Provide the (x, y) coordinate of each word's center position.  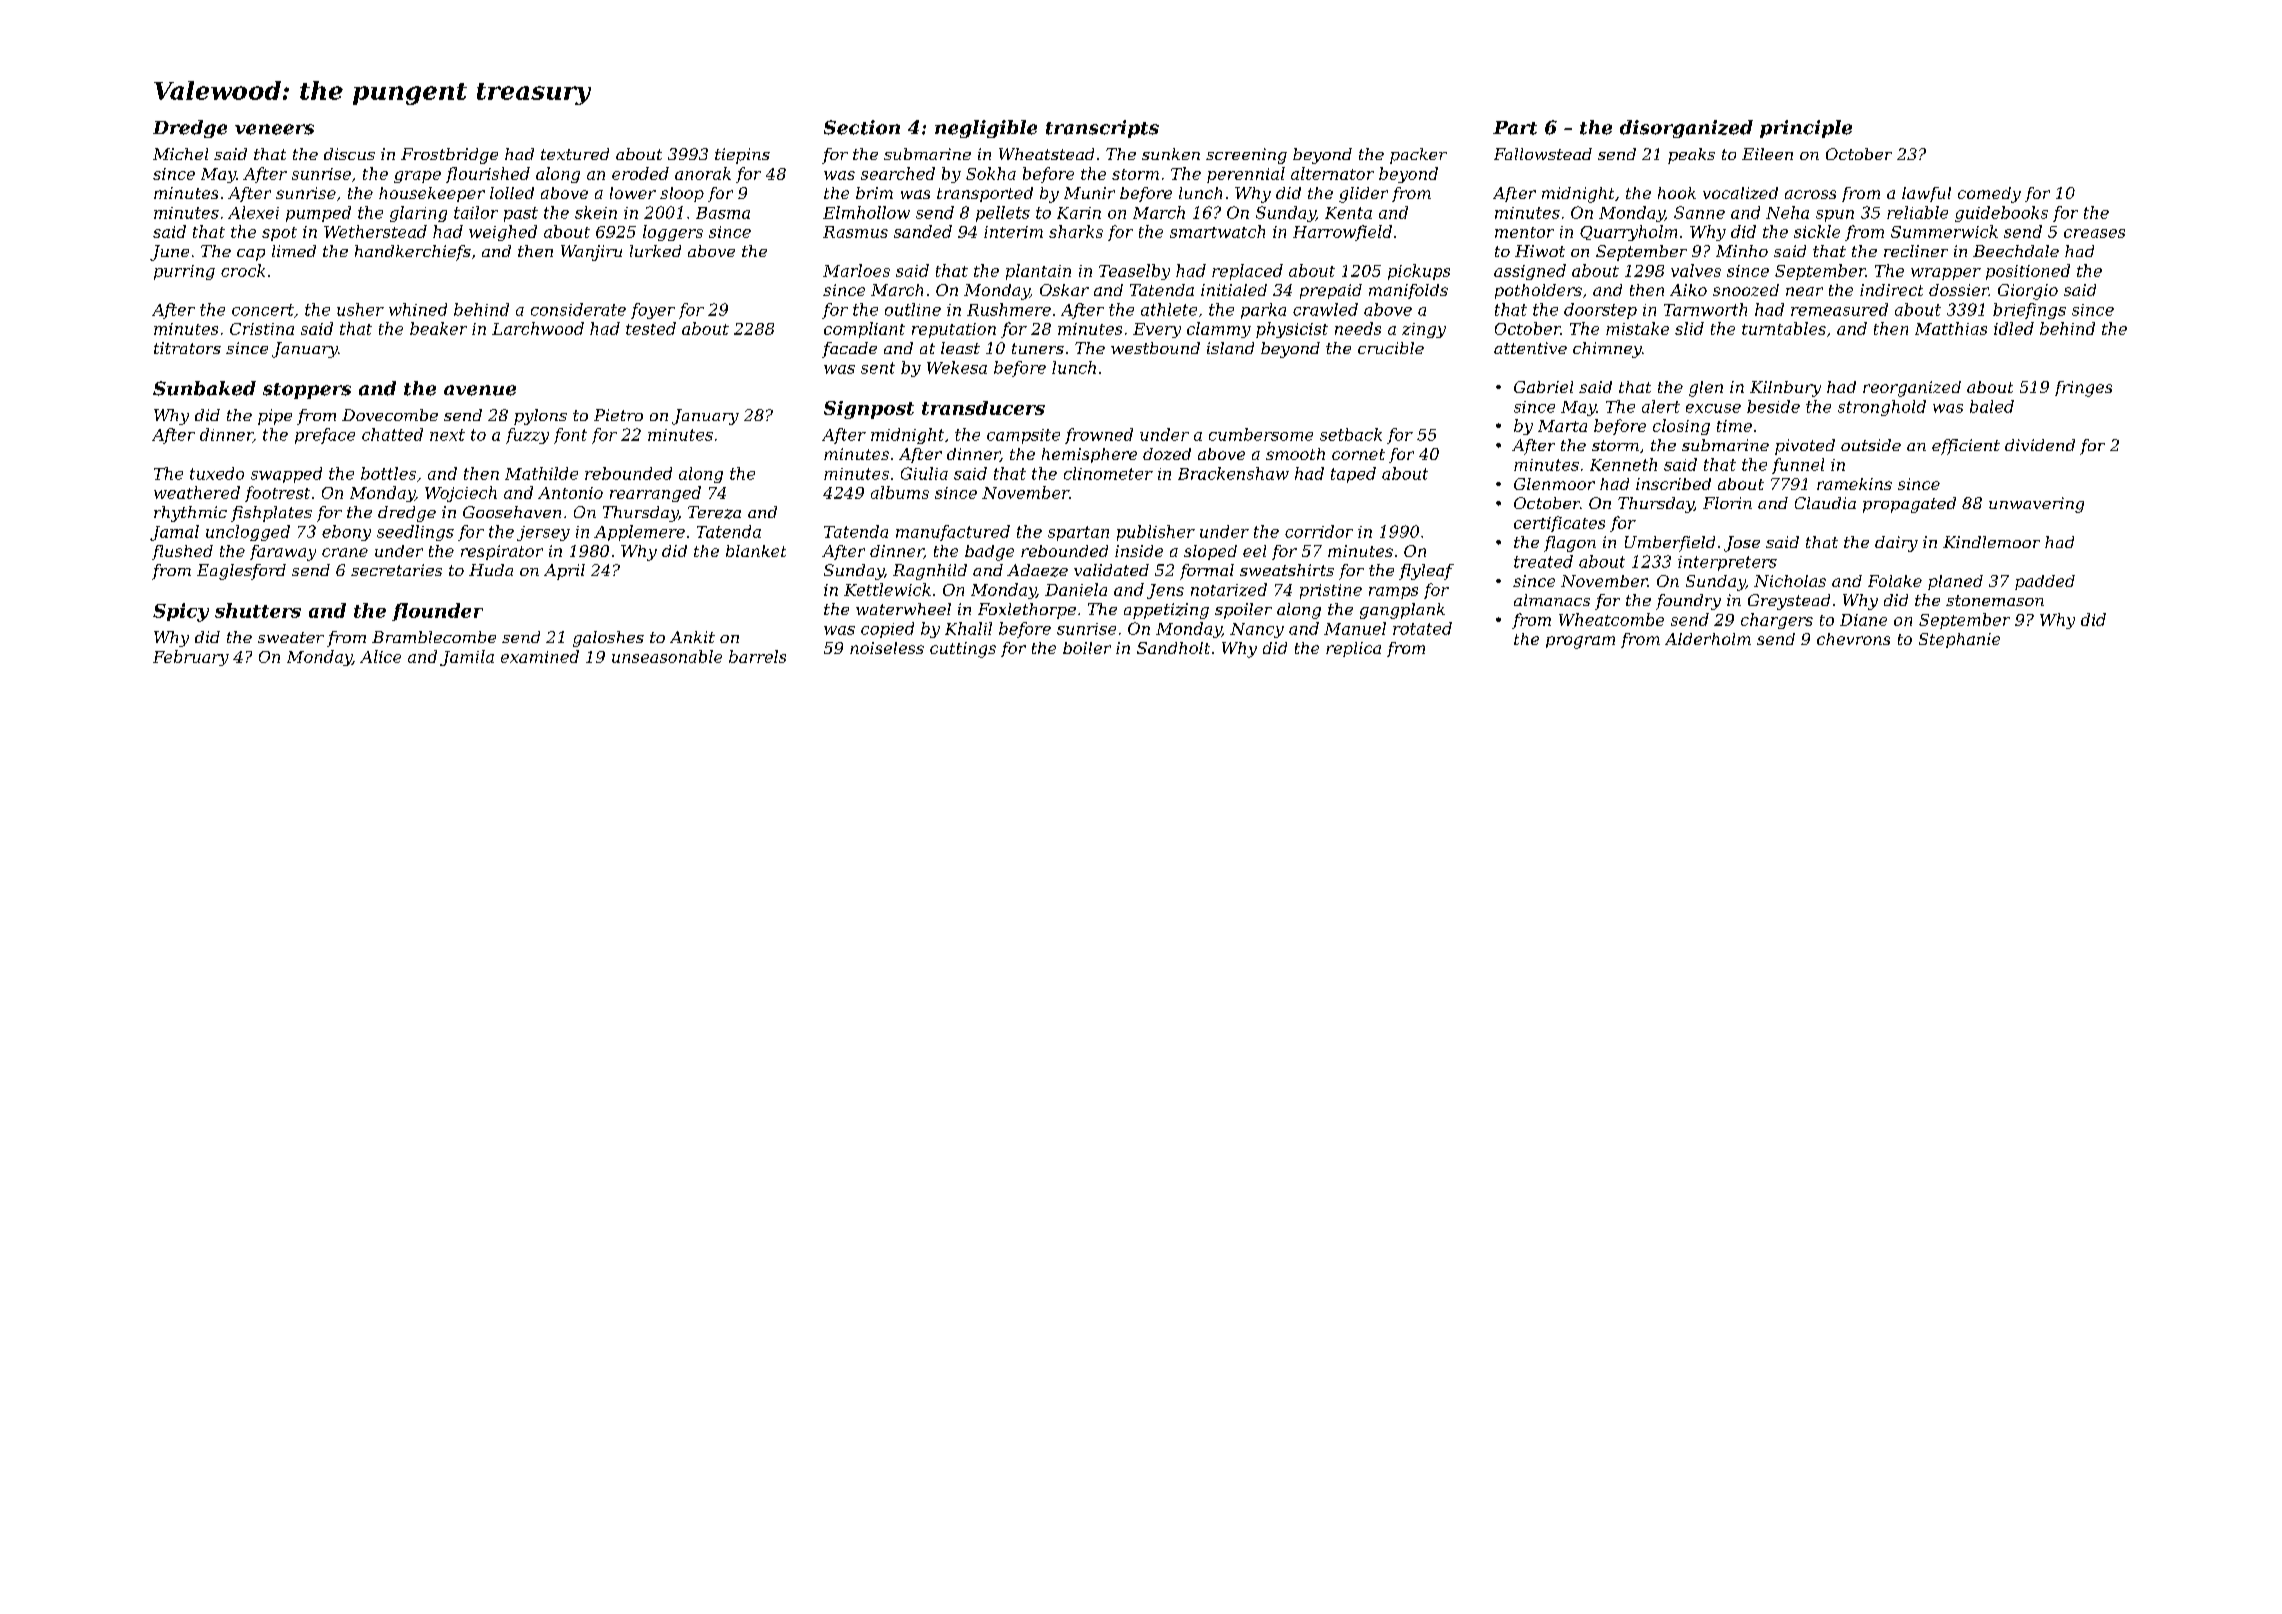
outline (913, 309)
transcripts (1102, 129)
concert (263, 310)
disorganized (1686, 129)
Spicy (181, 612)
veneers (274, 129)
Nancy (1257, 630)
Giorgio (2028, 292)
